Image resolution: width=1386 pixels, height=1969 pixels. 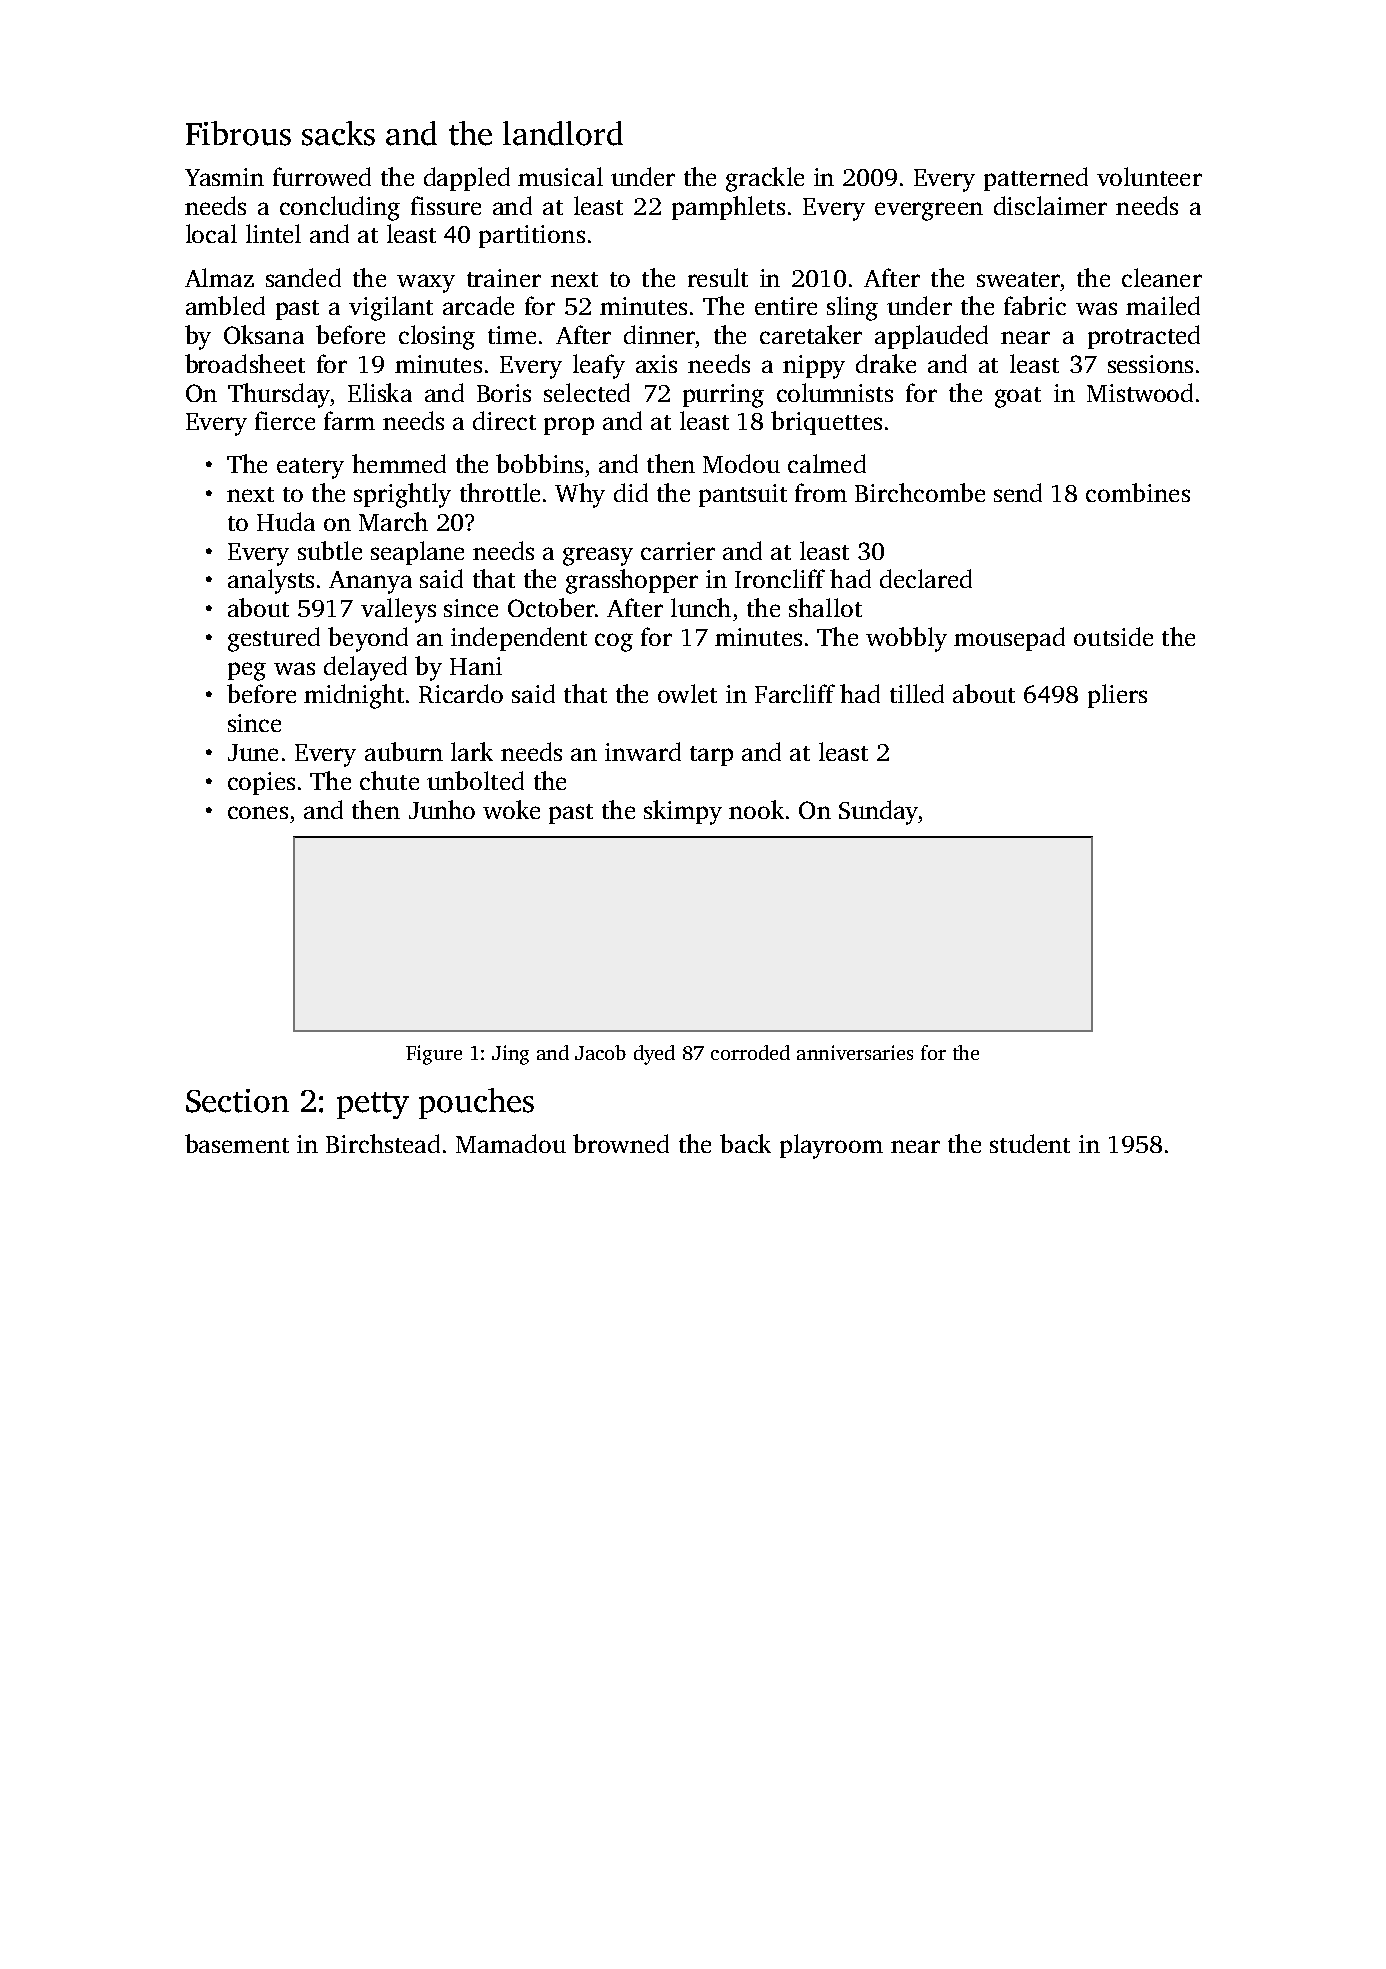 What do you see at coordinates (338, 133) in the document?
I see `sacks` at bounding box center [338, 133].
